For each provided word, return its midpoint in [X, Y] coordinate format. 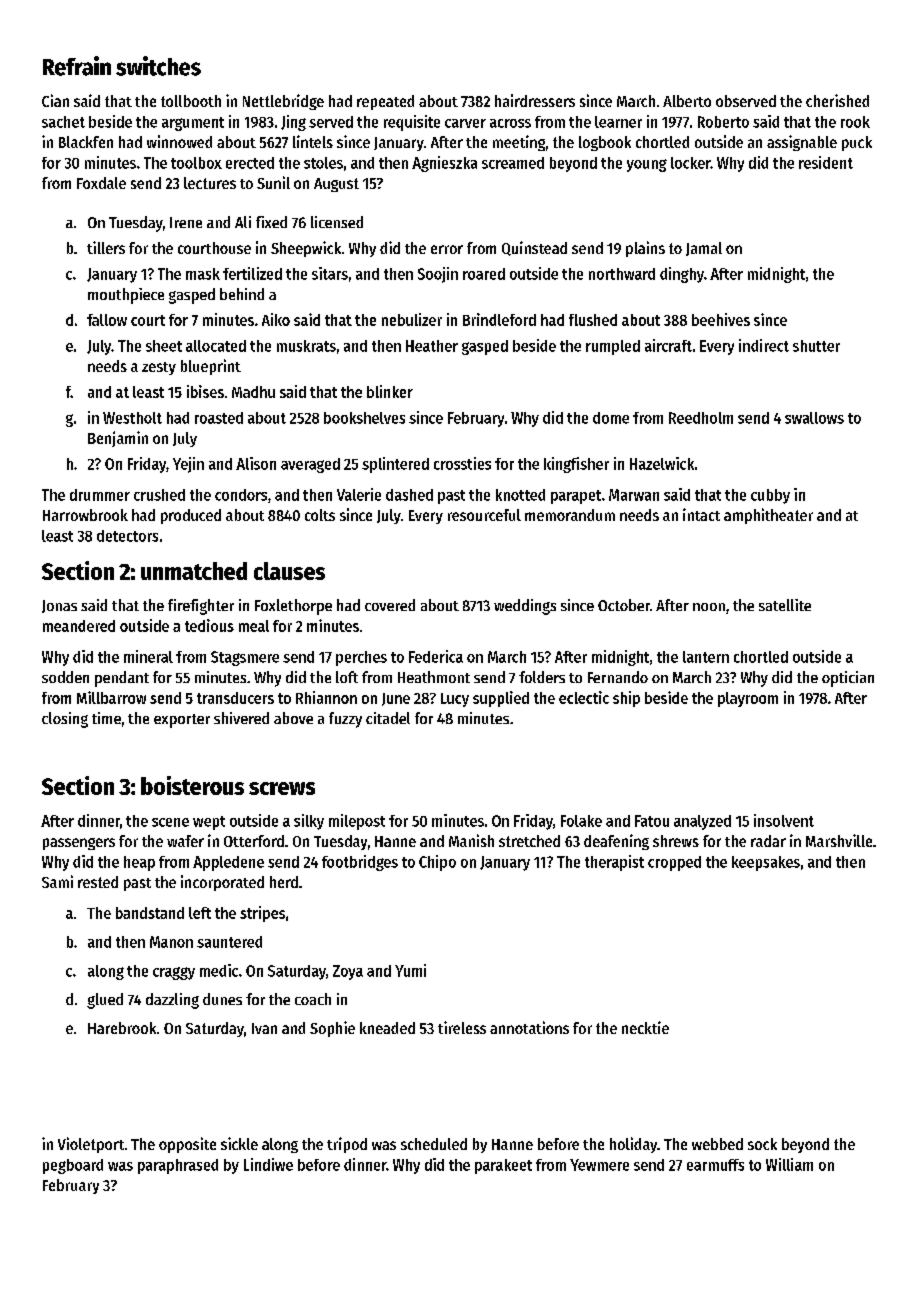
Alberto [687, 101]
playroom [748, 699]
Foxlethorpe [293, 607]
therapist [614, 863]
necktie [645, 1027]
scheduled [434, 1144]
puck [857, 143]
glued [105, 1001]
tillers [106, 247]
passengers [79, 844]
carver [465, 123]
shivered [241, 718]
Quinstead [534, 248]
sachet [63, 122]
